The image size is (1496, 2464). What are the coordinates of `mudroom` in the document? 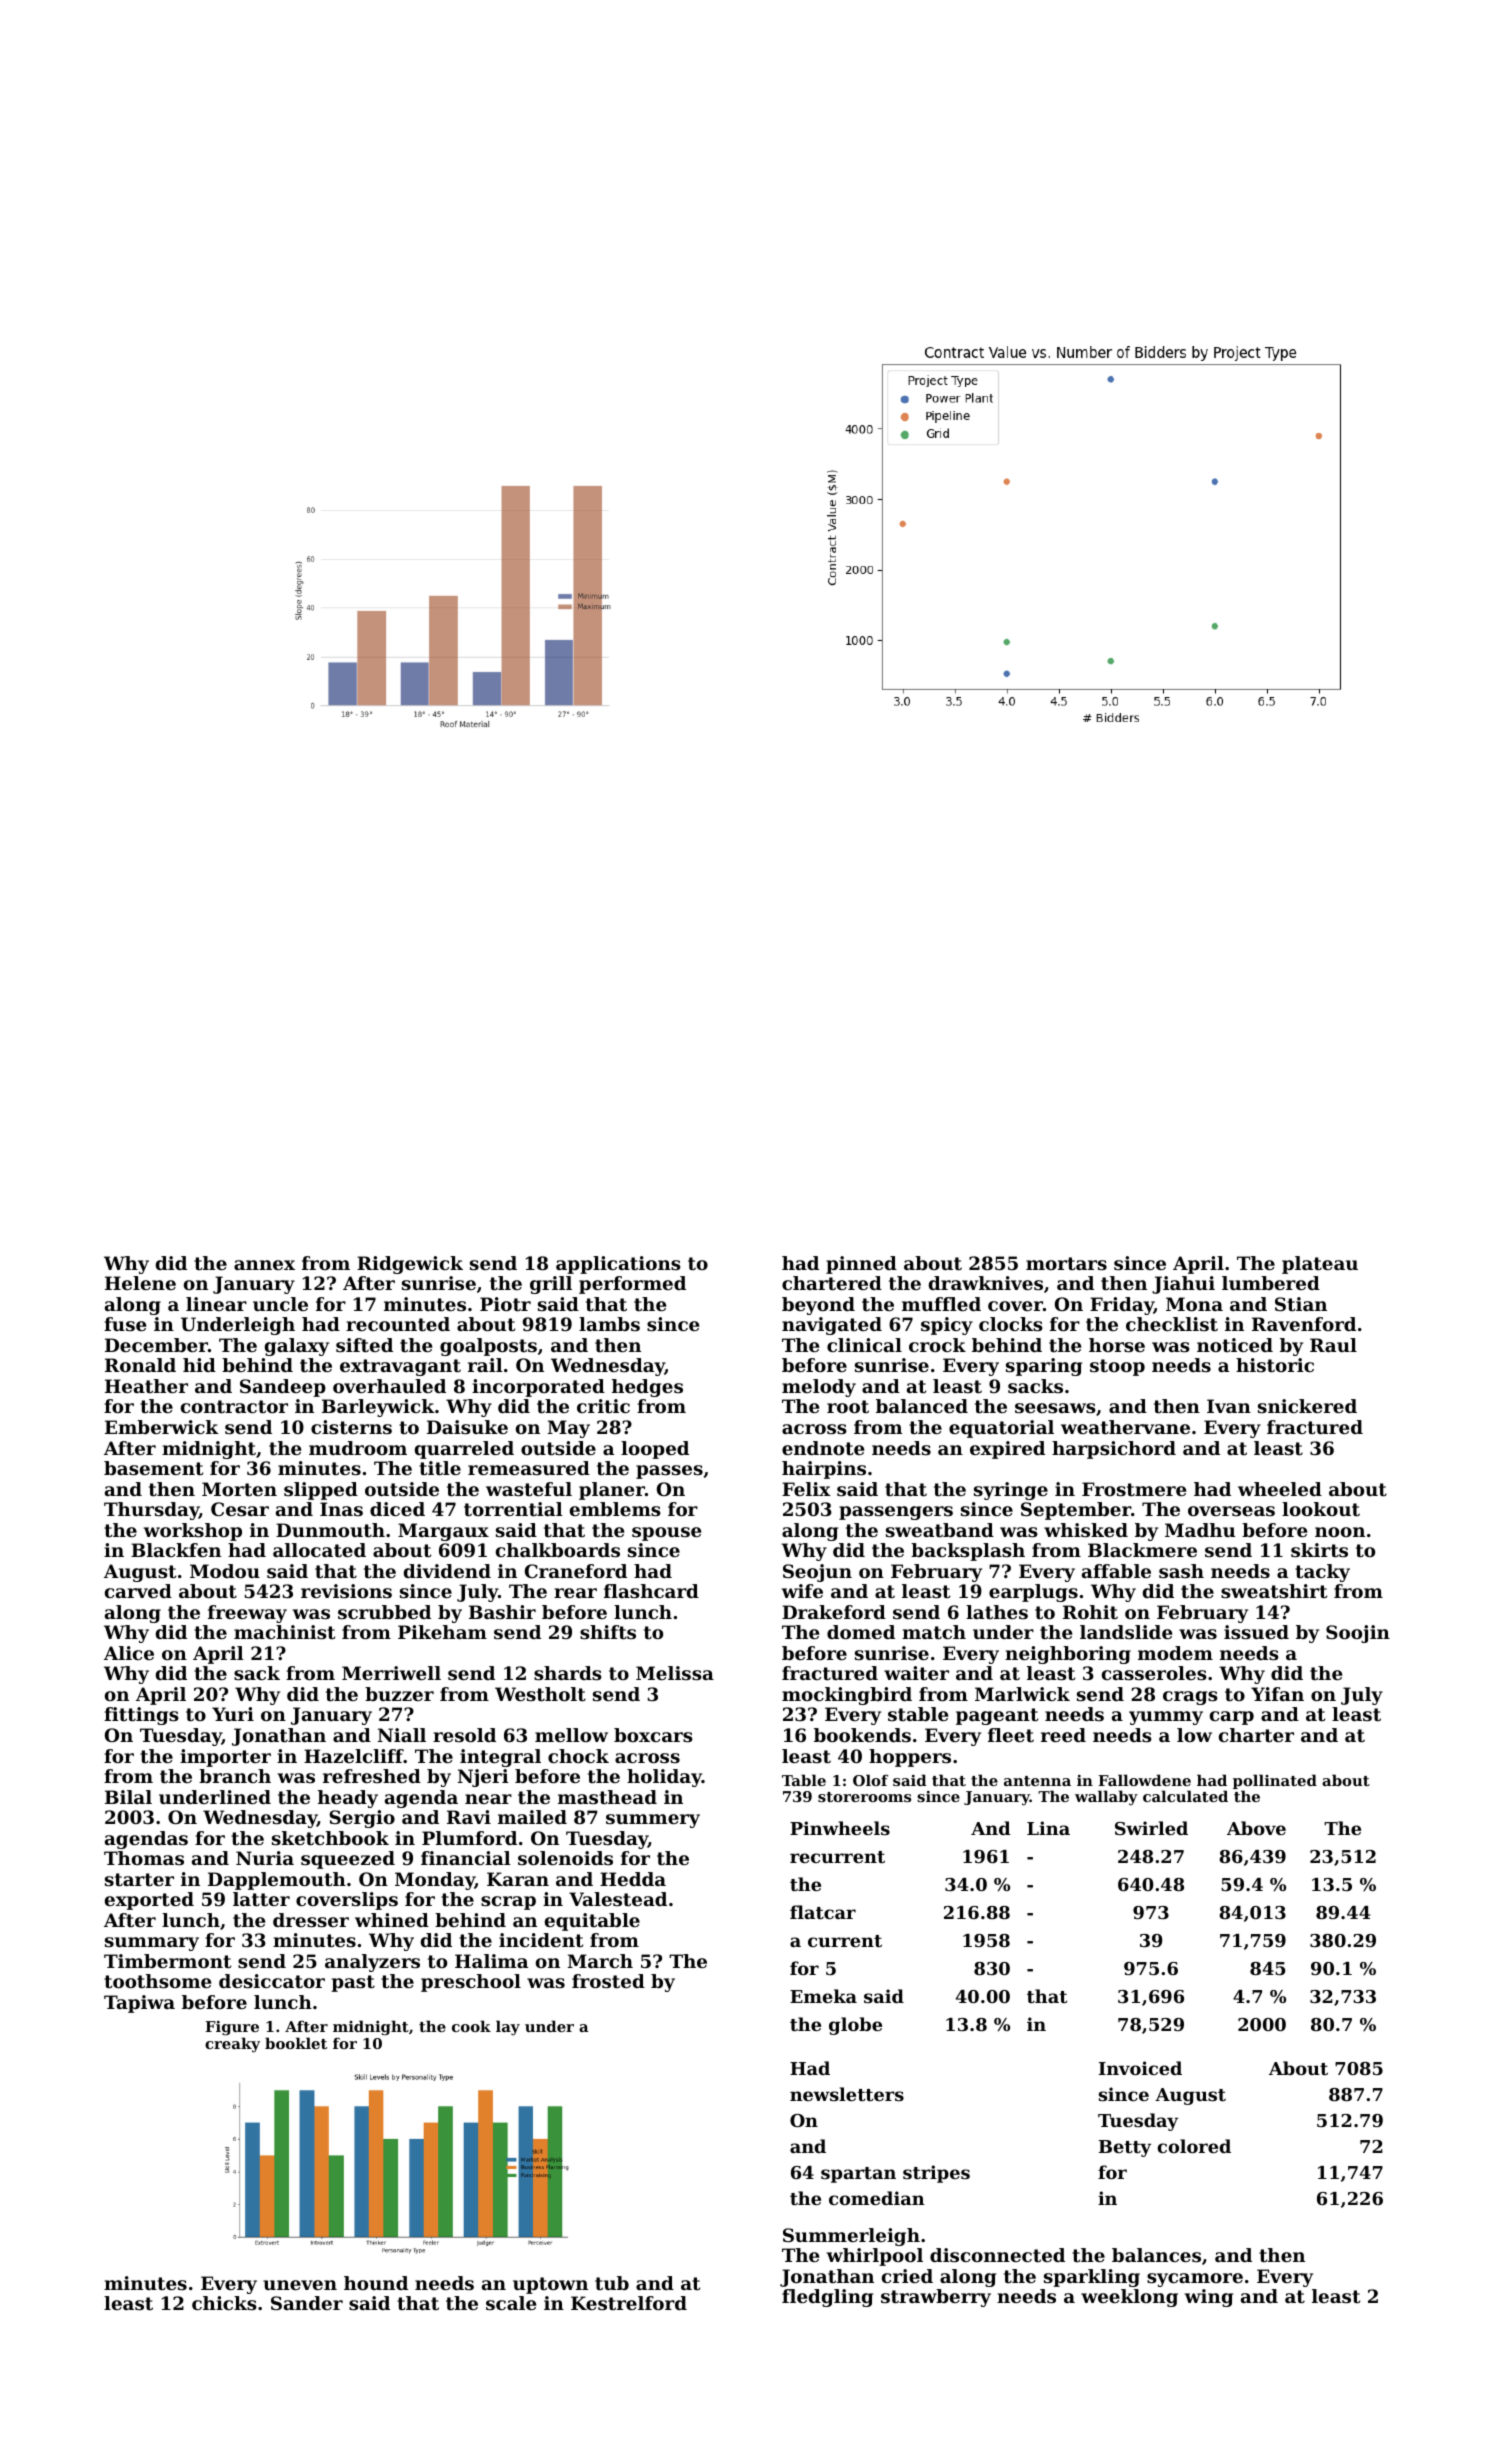 It's located at (358, 1448).
